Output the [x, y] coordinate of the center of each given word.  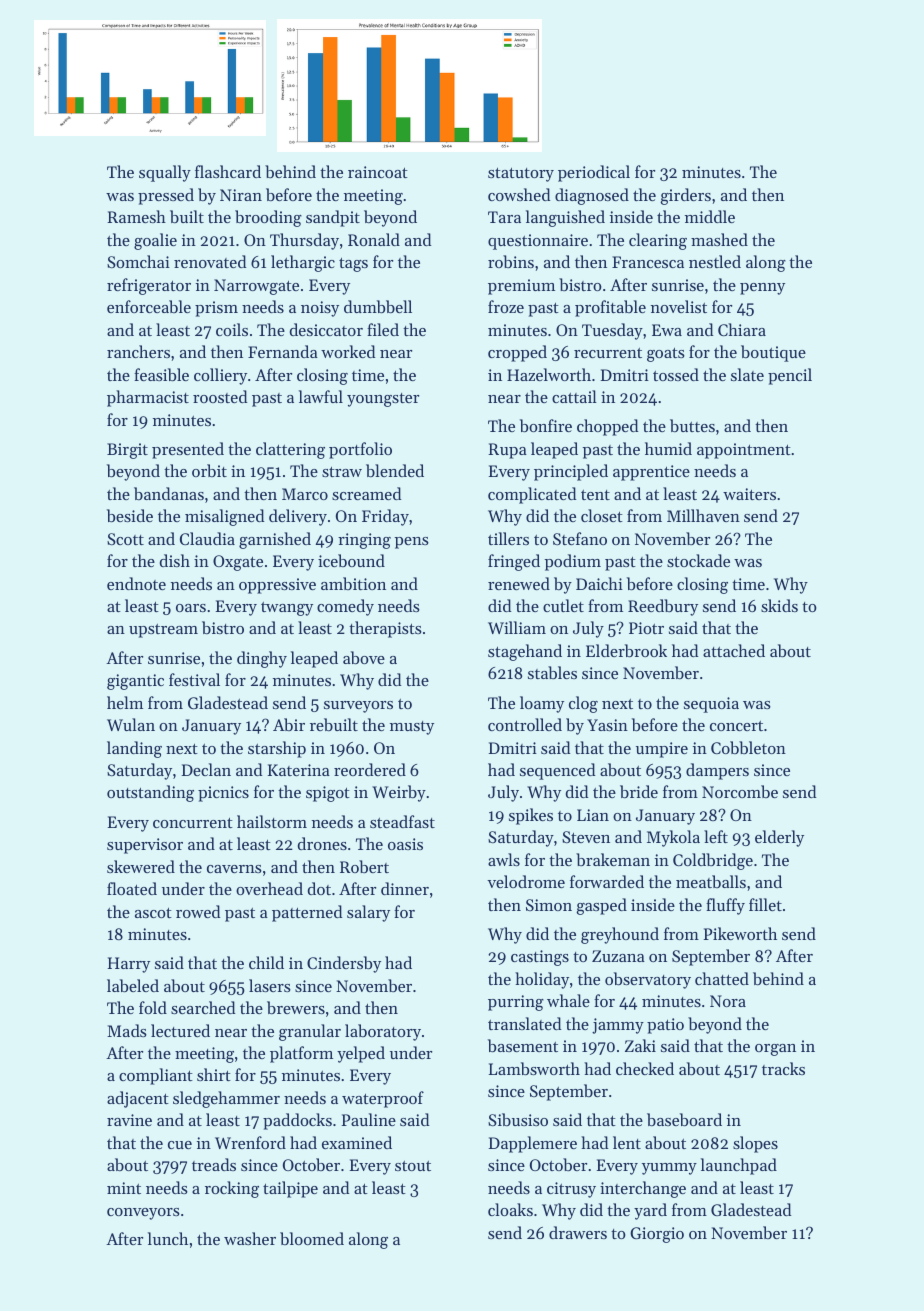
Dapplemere [533, 1144]
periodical [594, 173]
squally [165, 173]
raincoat [378, 172]
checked [645, 1068]
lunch [168, 1238]
